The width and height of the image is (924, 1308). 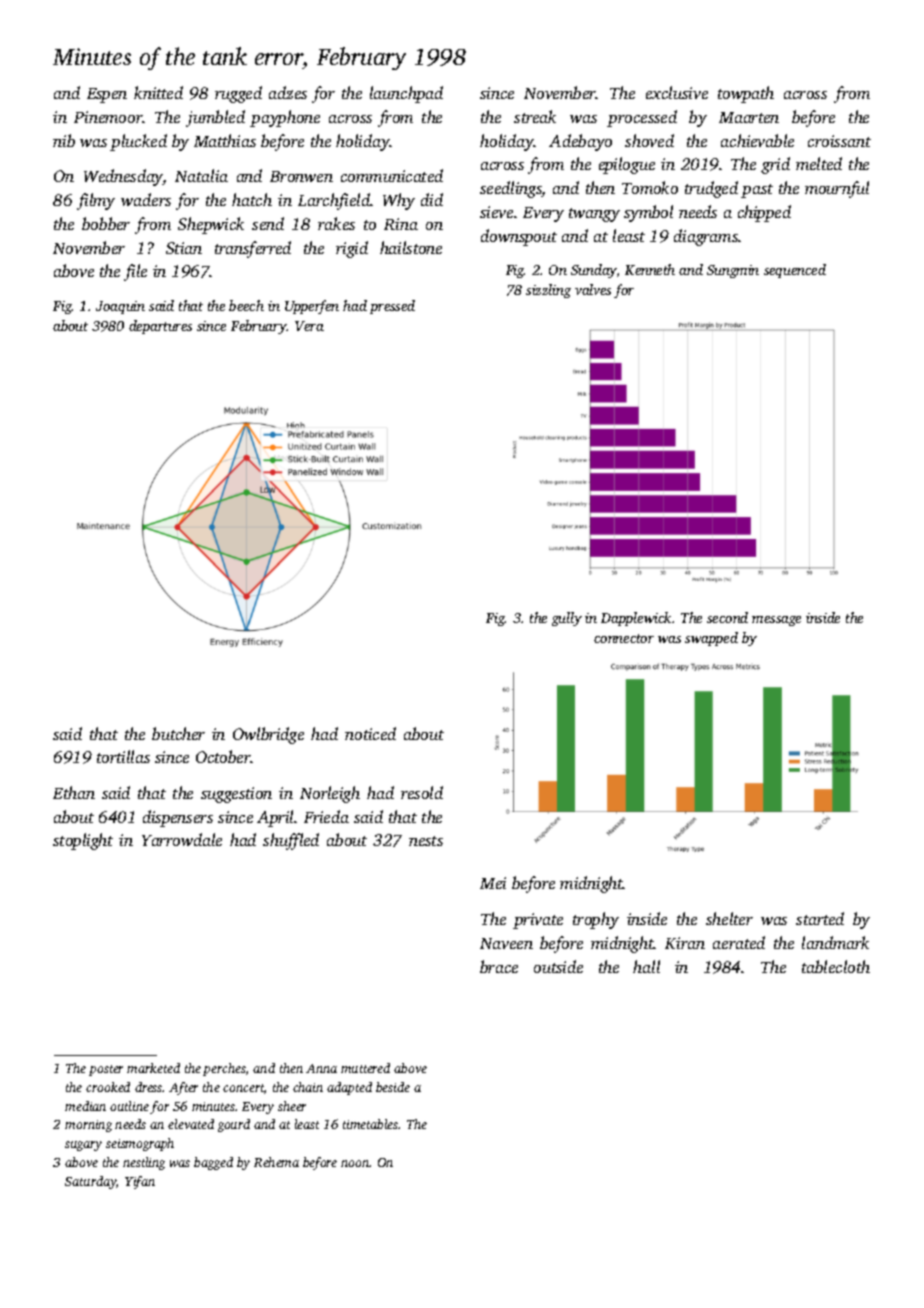 What do you see at coordinates (107, 95) in the image?
I see `Espen` at bounding box center [107, 95].
